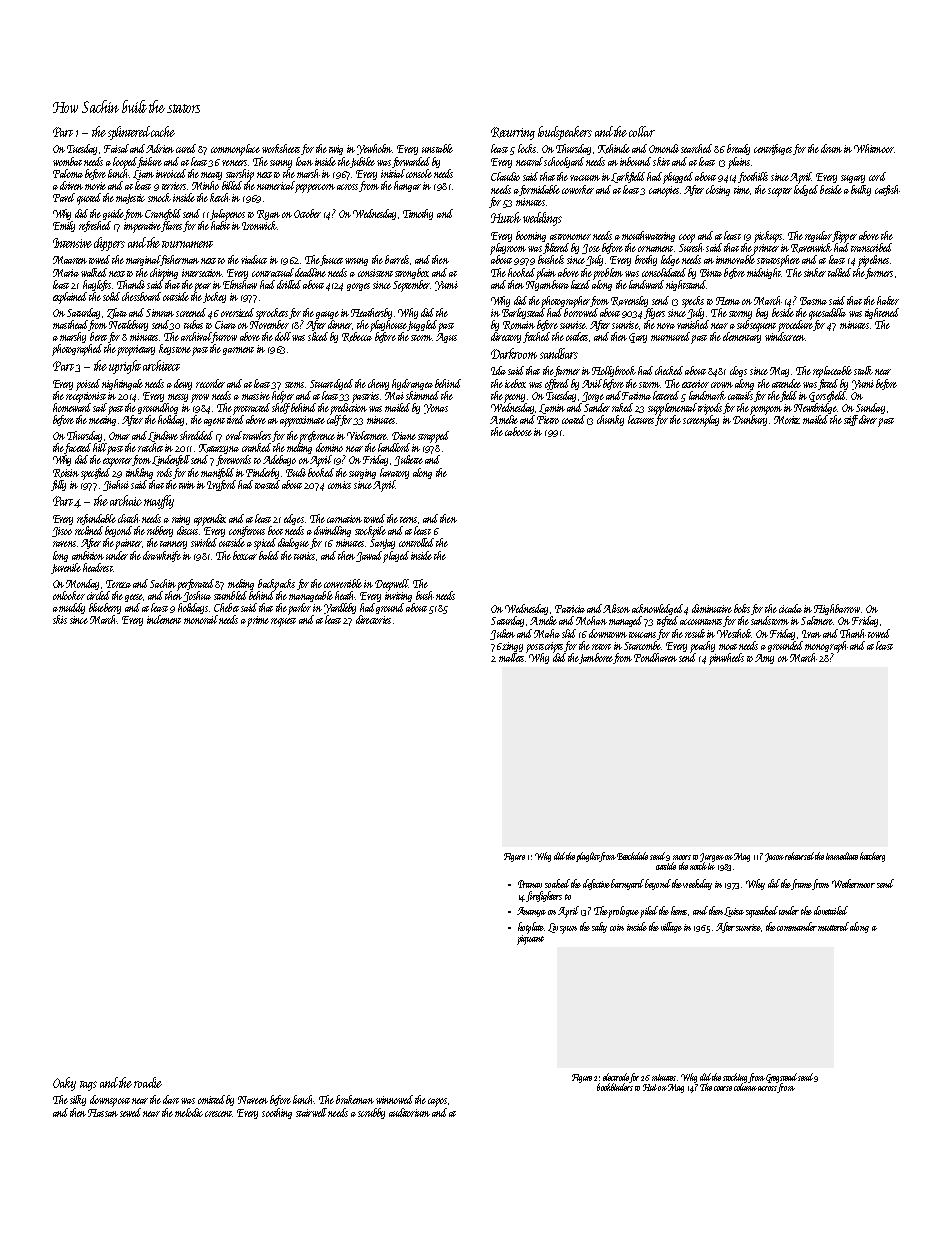  I want to click on walked, so click(94, 272).
